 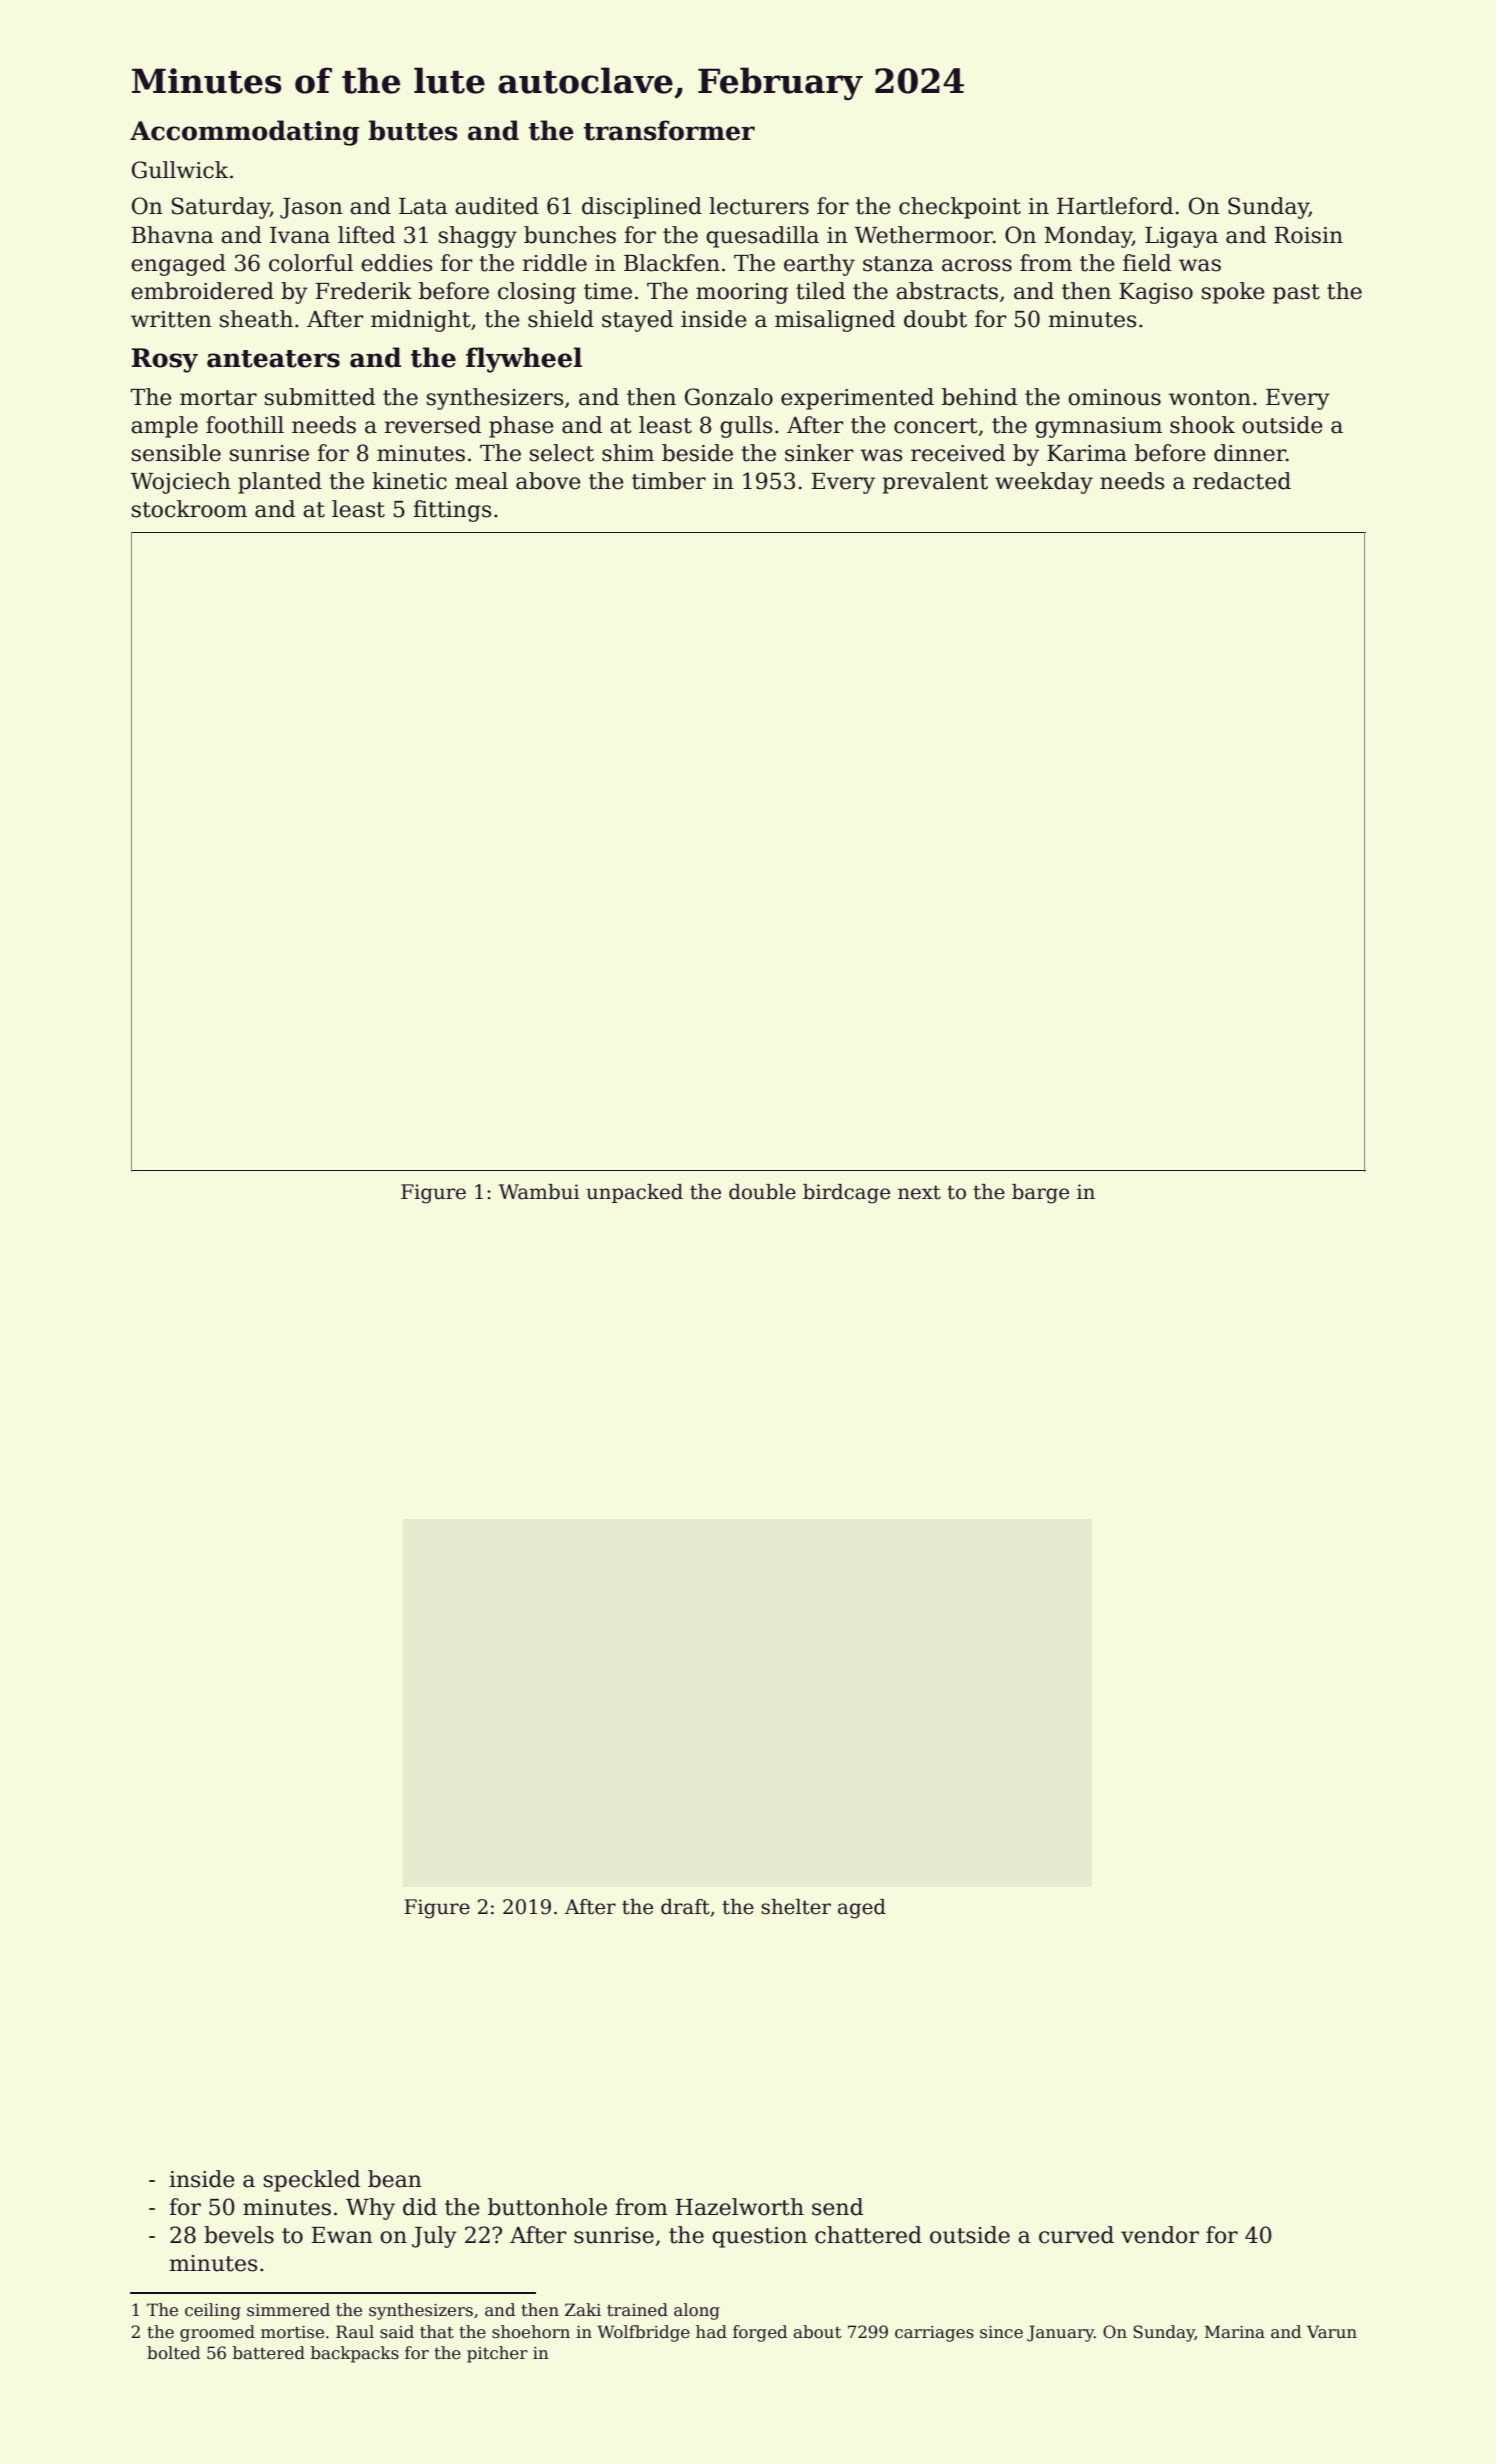 I want to click on birdcage, so click(x=846, y=1194).
